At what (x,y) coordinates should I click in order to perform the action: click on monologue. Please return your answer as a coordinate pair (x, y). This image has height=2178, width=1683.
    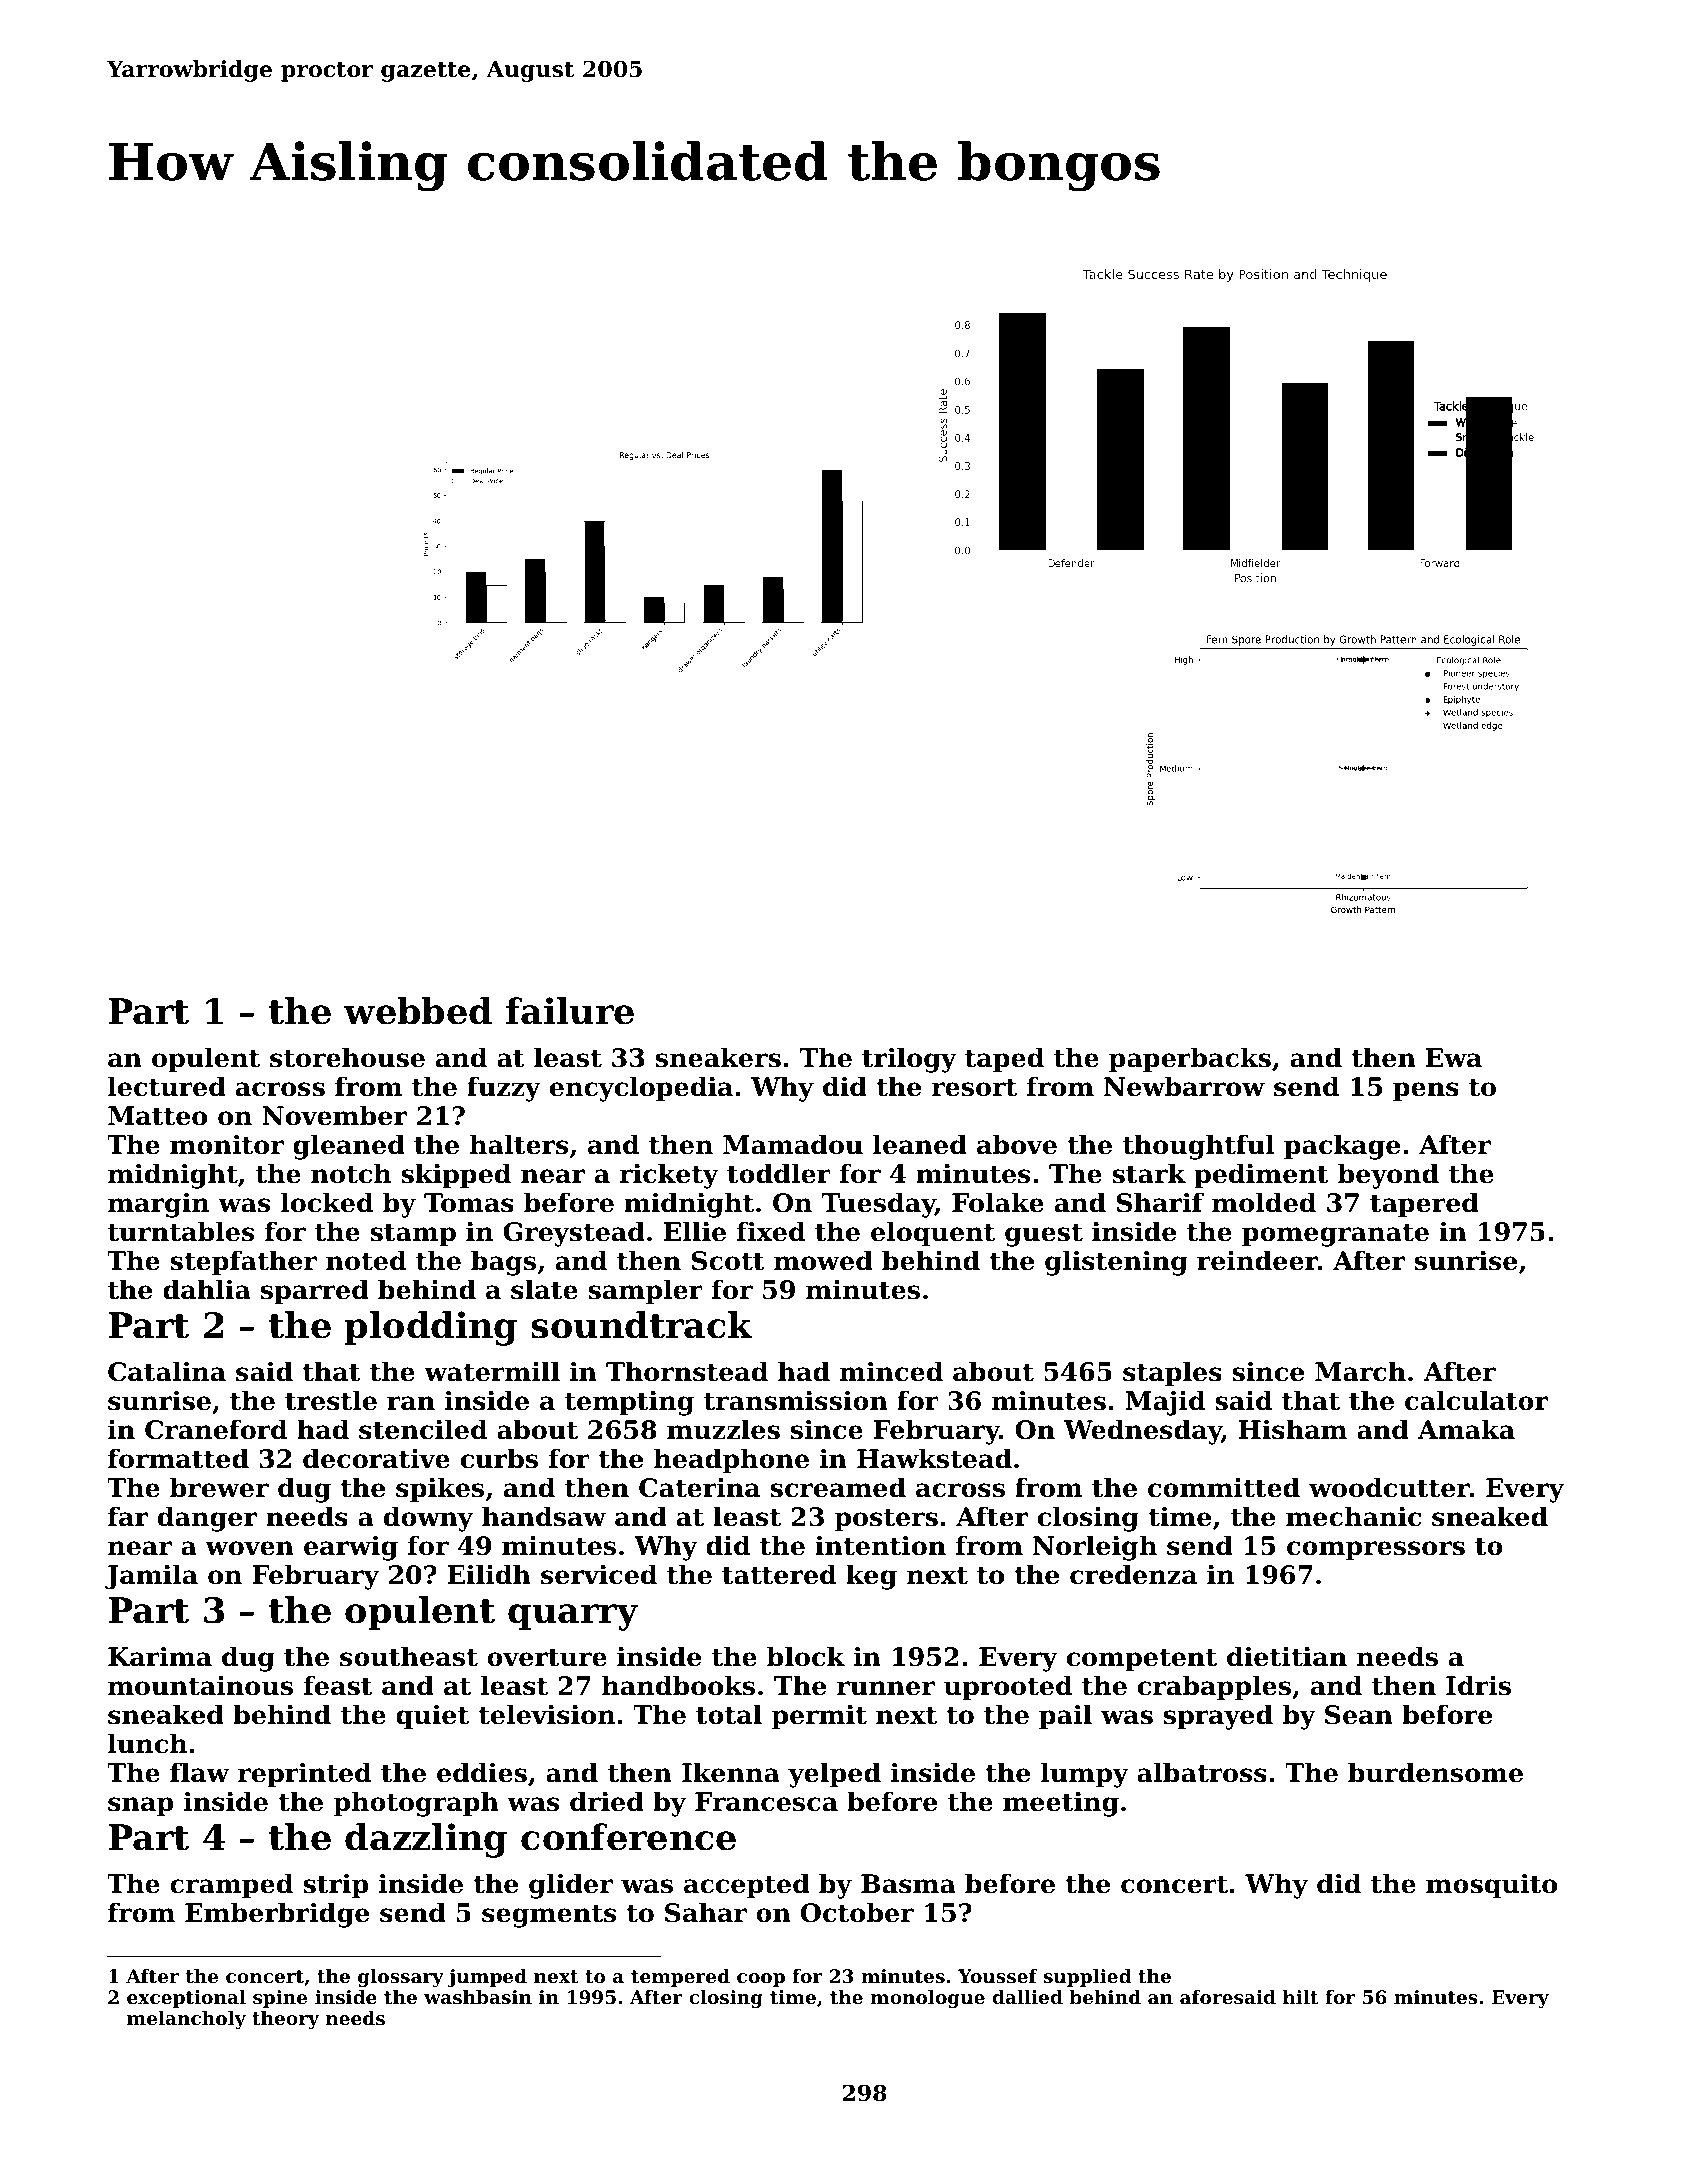
    Looking at the image, I should click on (927, 1999).
